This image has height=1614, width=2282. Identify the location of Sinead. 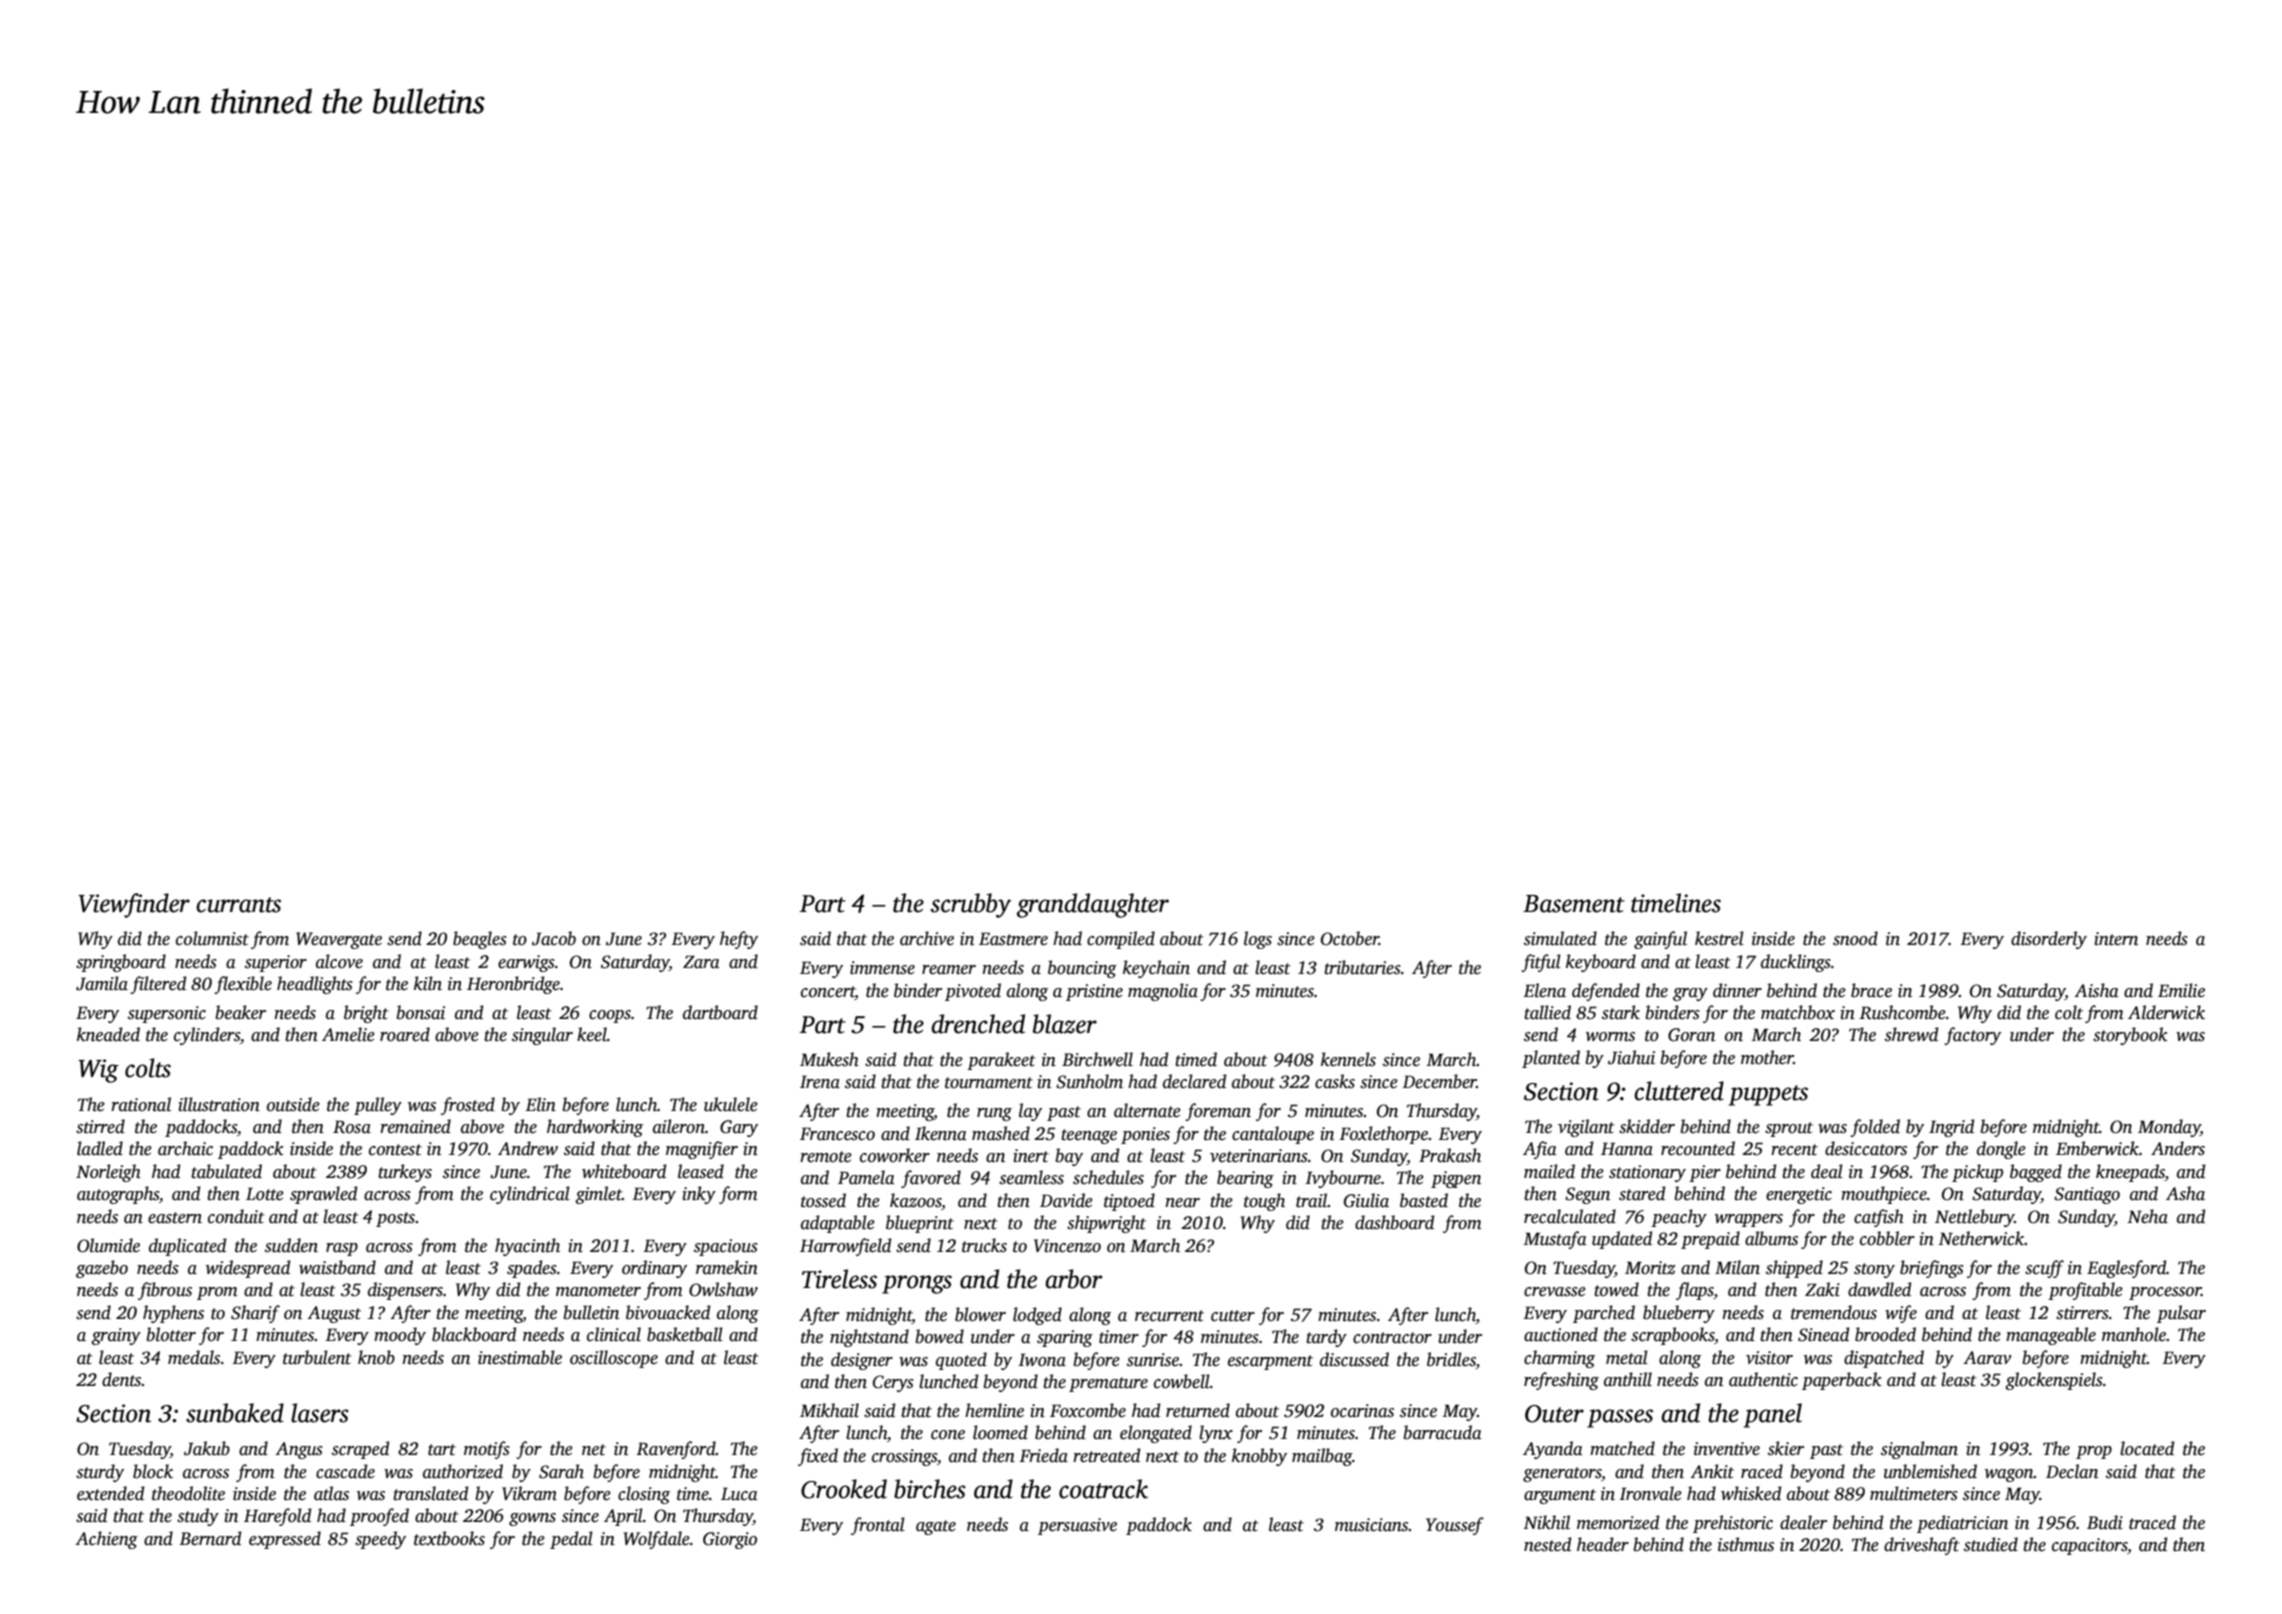
(1823, 1334).
